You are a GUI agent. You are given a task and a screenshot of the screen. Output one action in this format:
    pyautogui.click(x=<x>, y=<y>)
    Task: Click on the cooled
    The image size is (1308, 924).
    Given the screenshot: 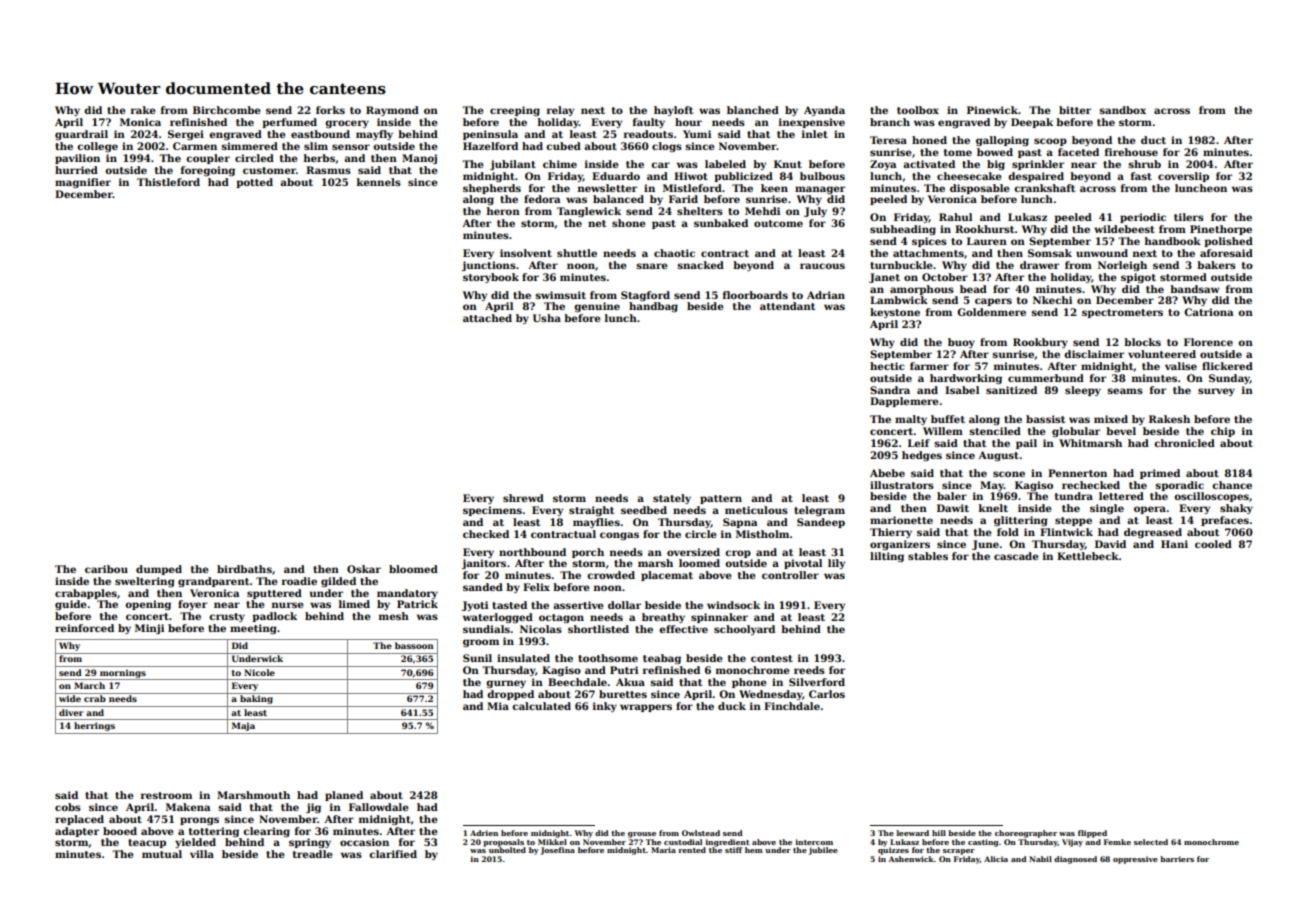 What is the action you would take?
    pyautogui.click(x=1213, y=544)
